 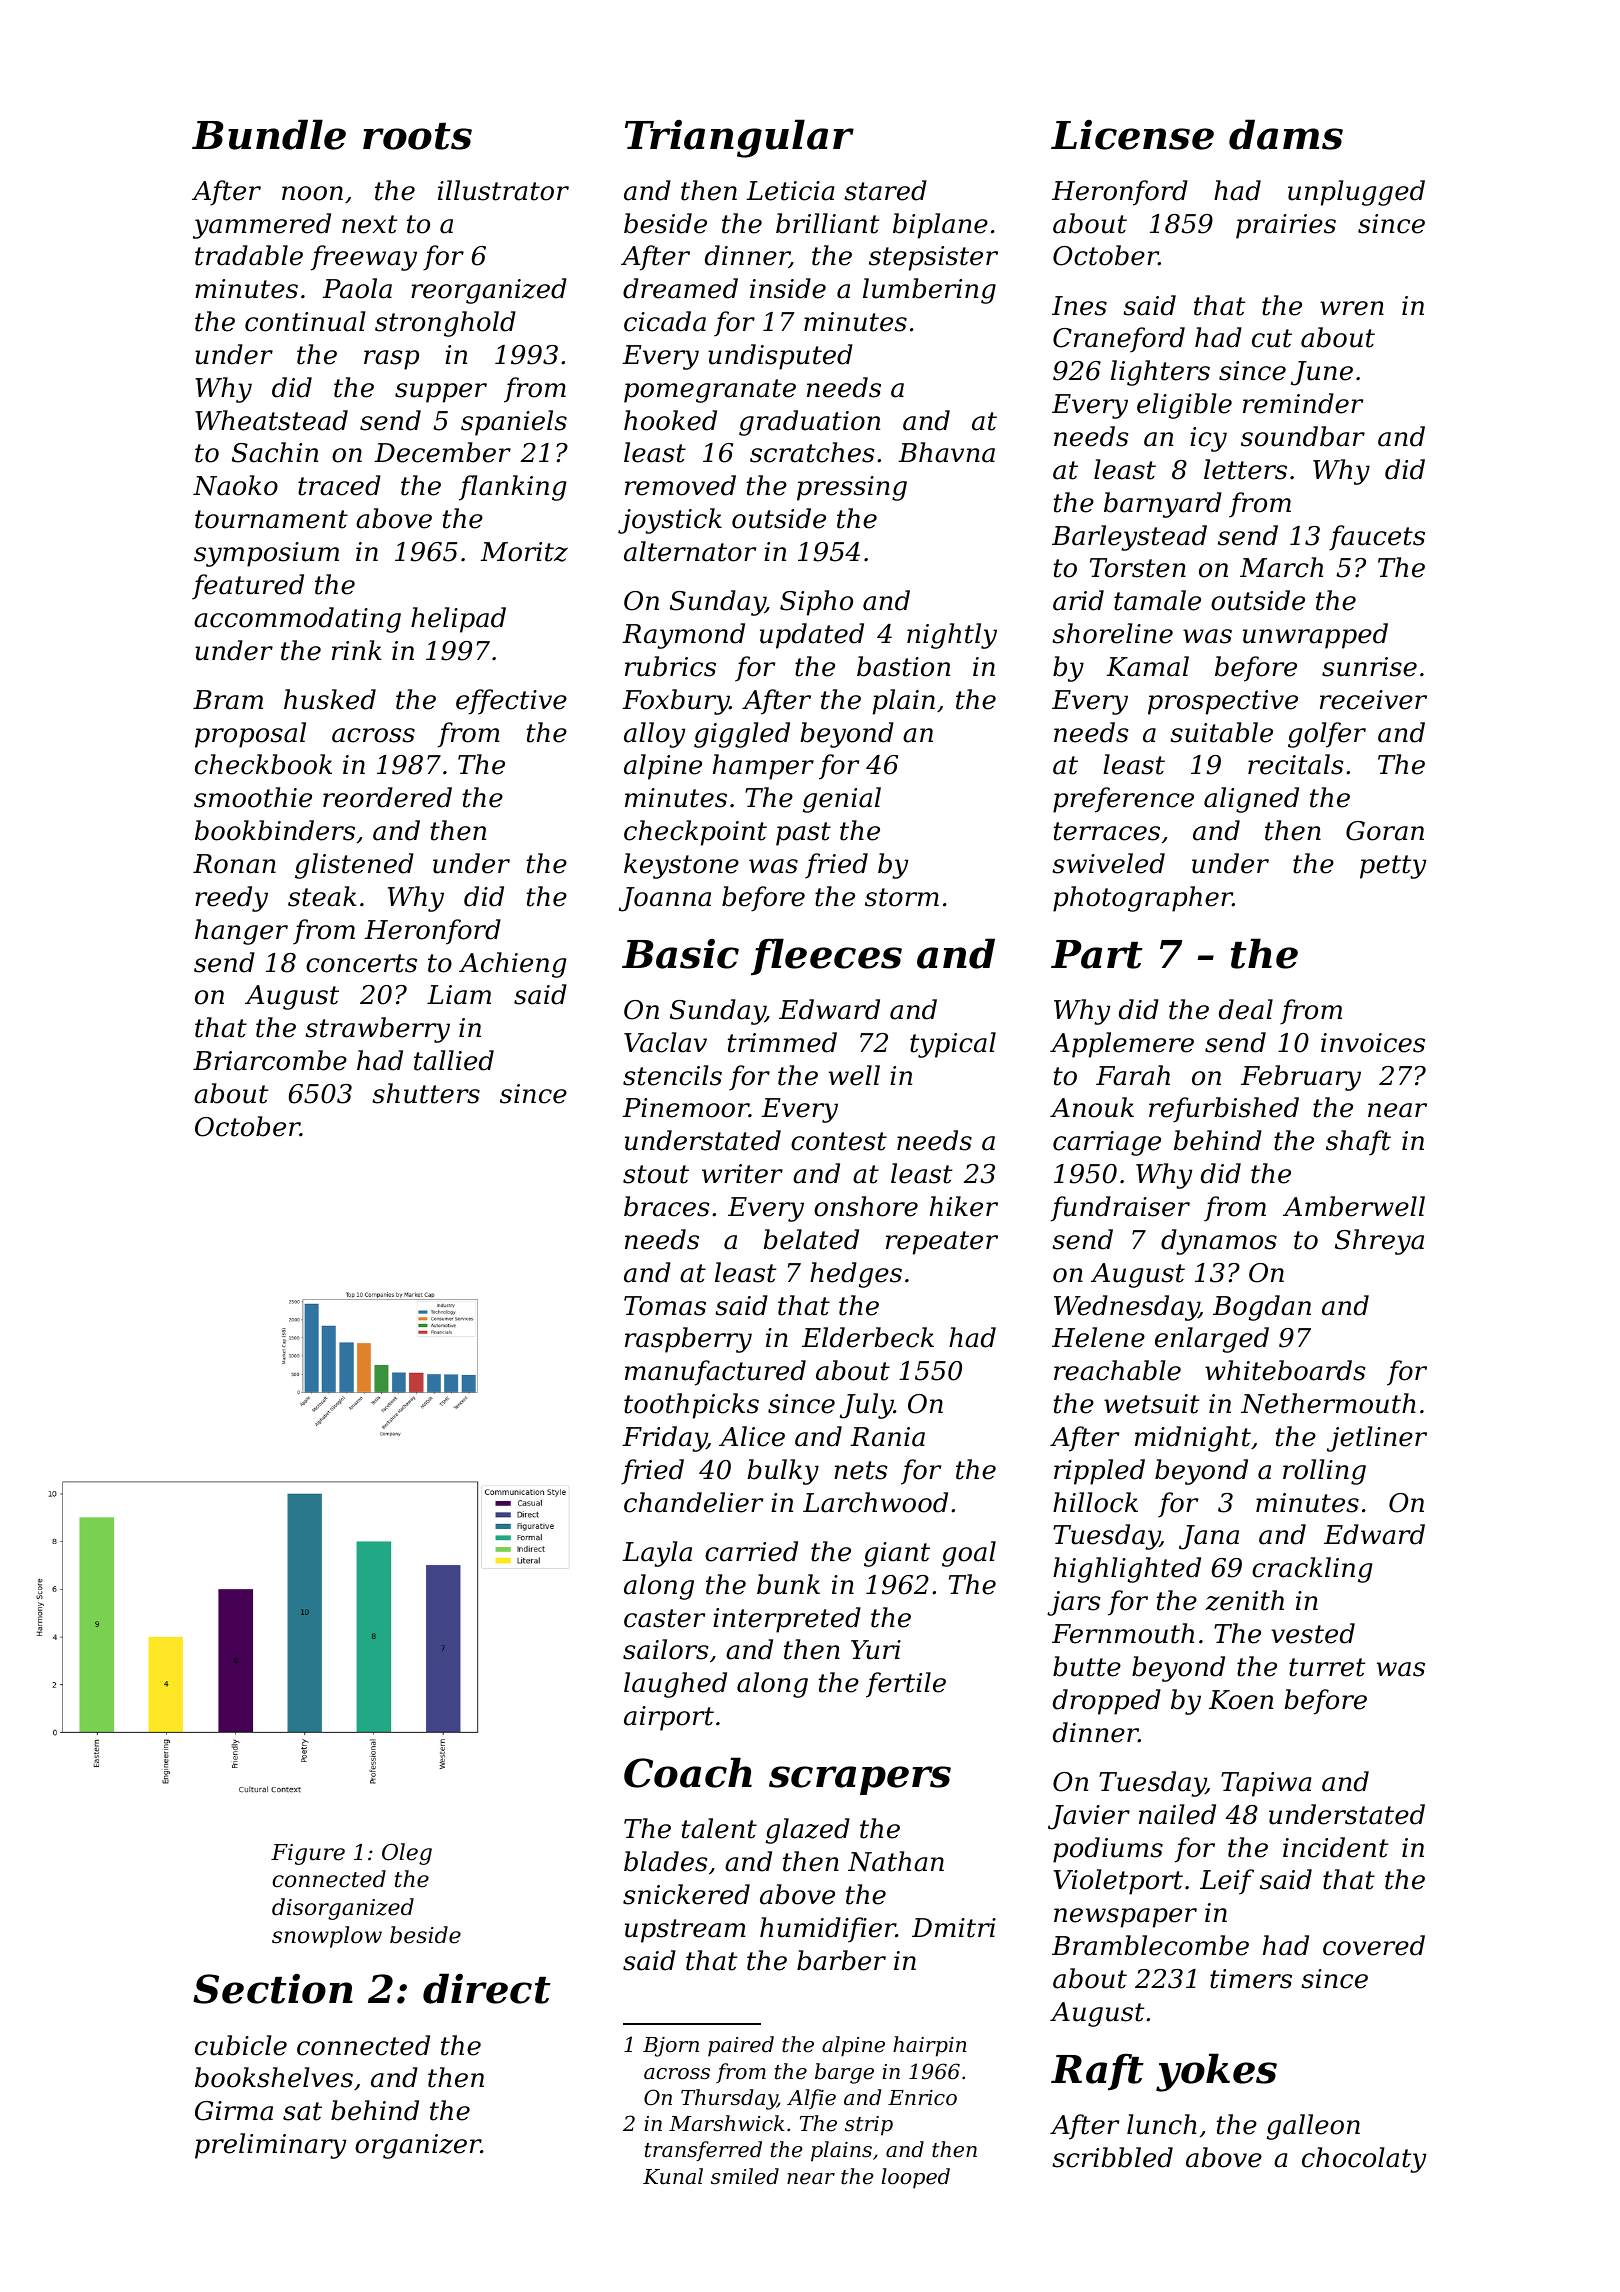 What do you see at coordinates (885, 190) in the document?
I see `stared` at bounding box center [885, 190].
